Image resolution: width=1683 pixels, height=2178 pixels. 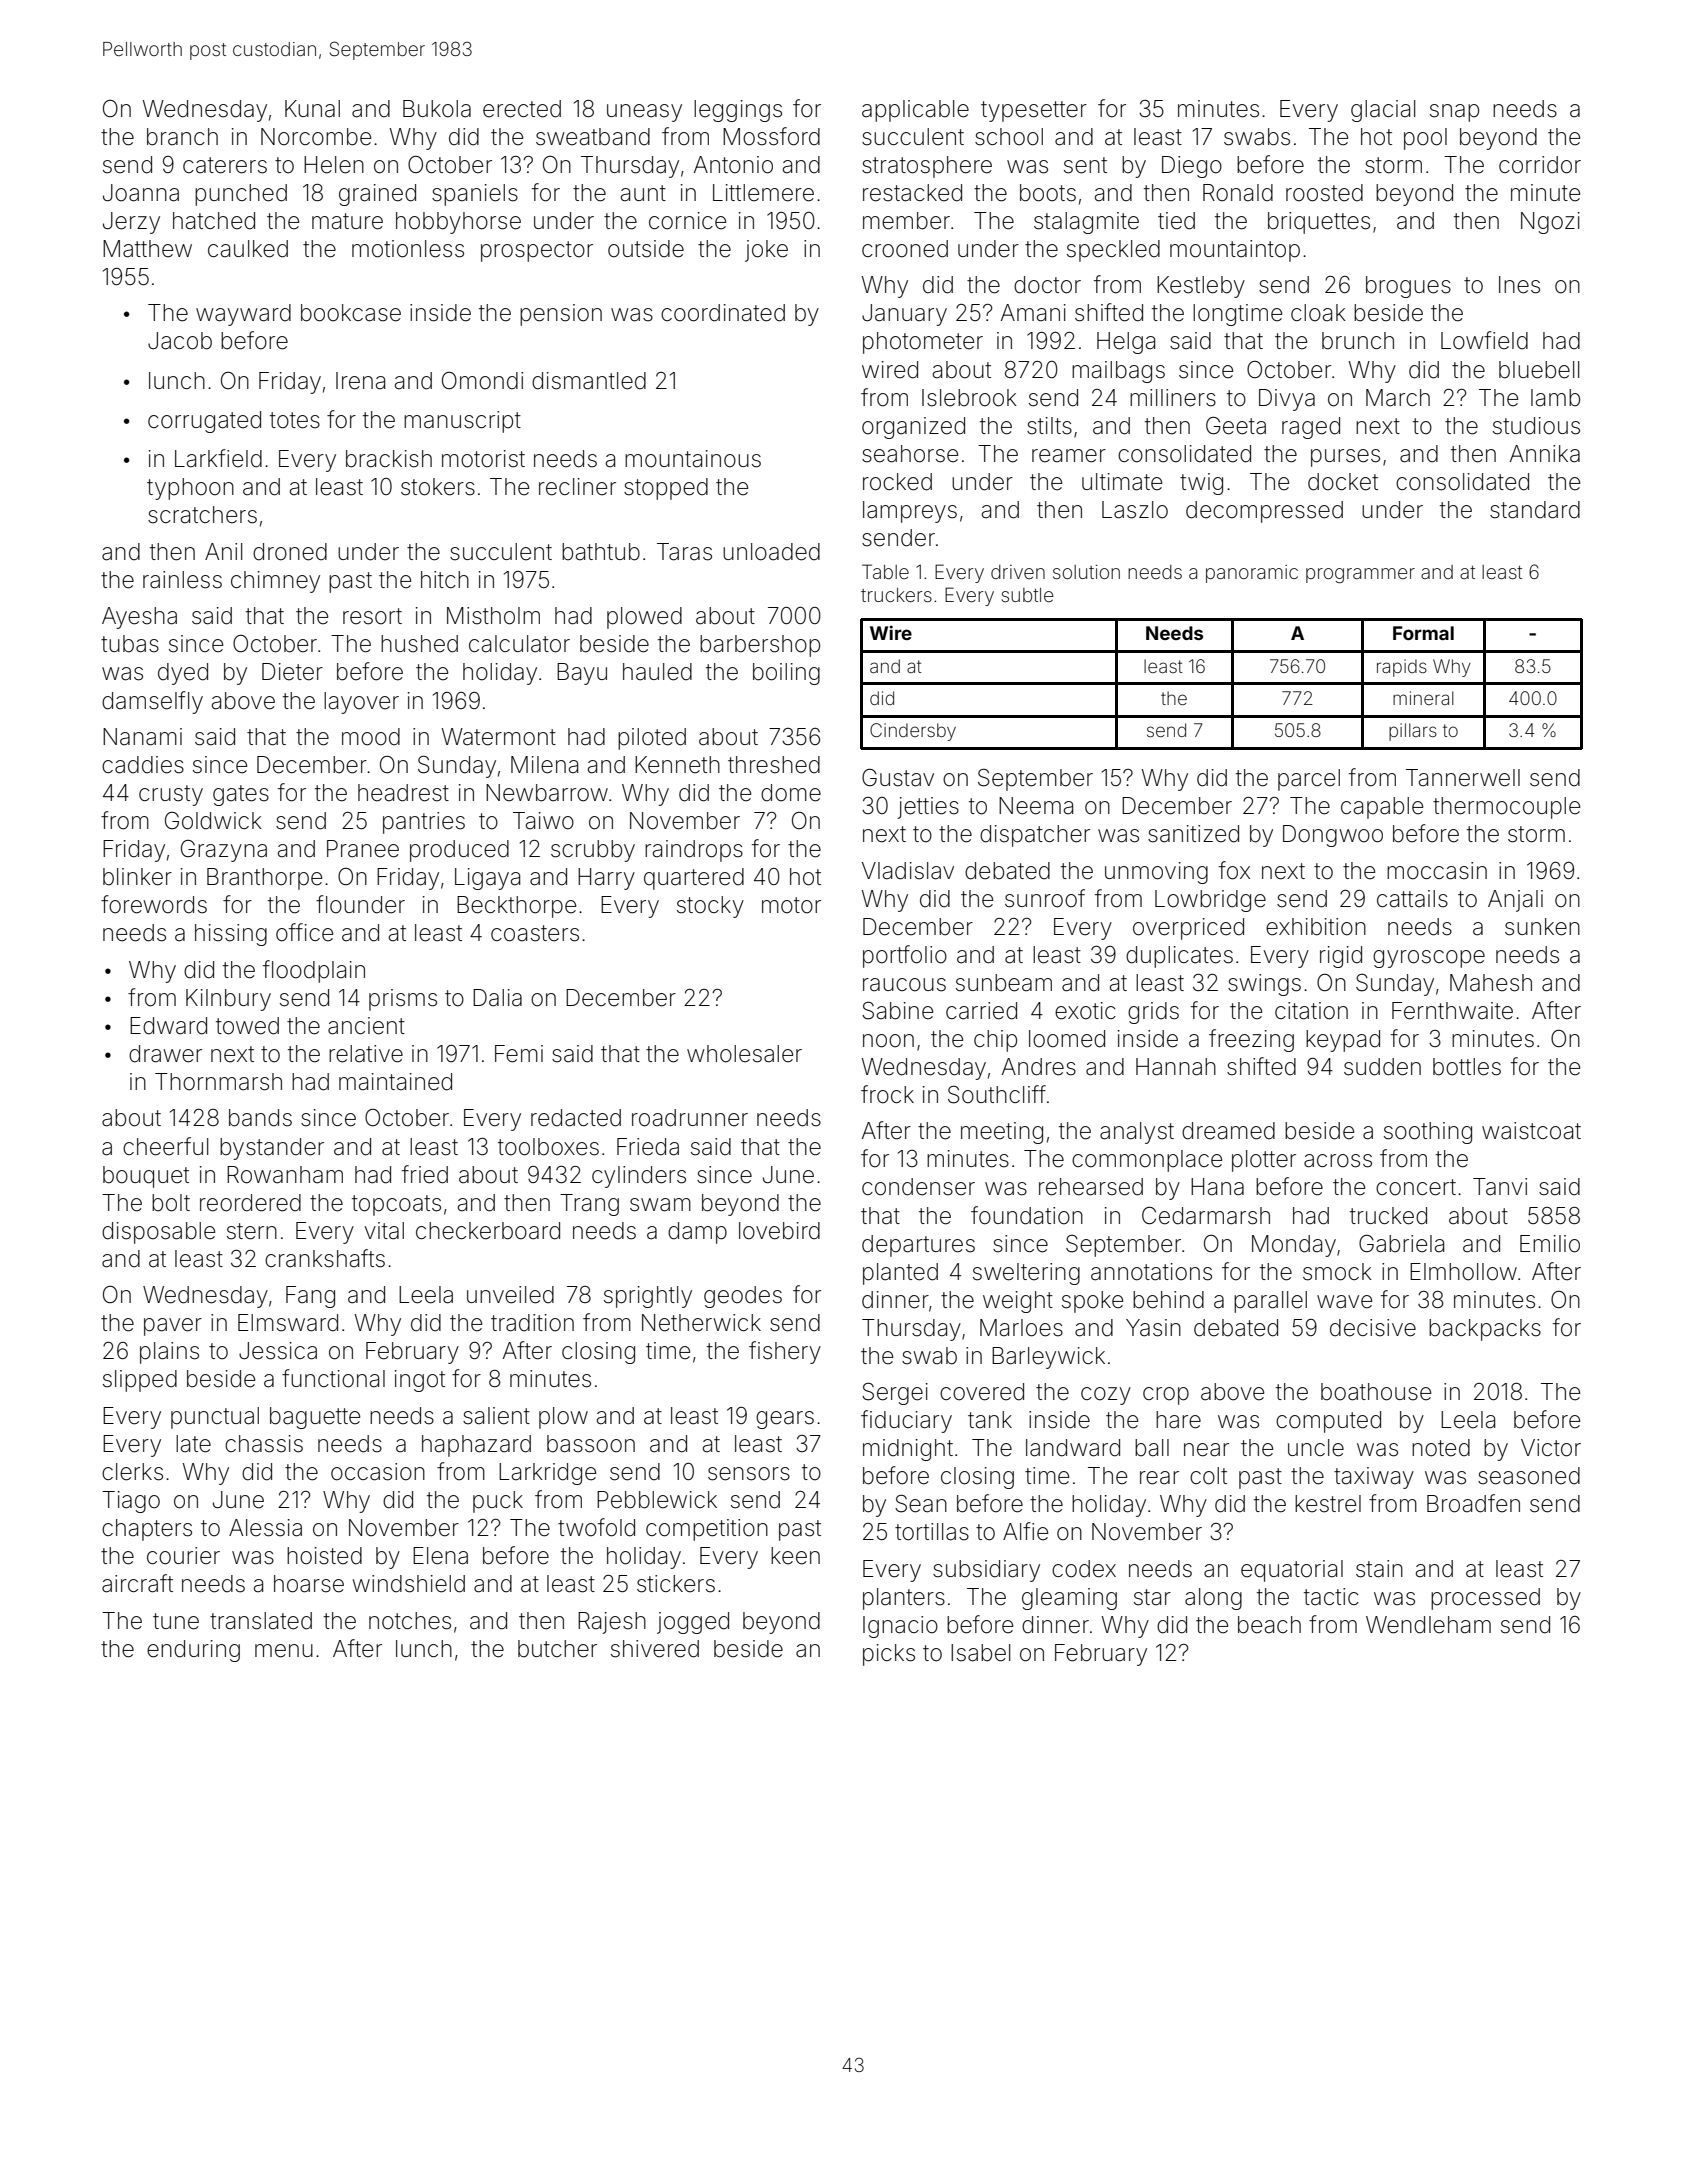 What do you see at coordinates (137, 1583) in the page?
I see `aircraft` at bounding box center [137, 1583].
